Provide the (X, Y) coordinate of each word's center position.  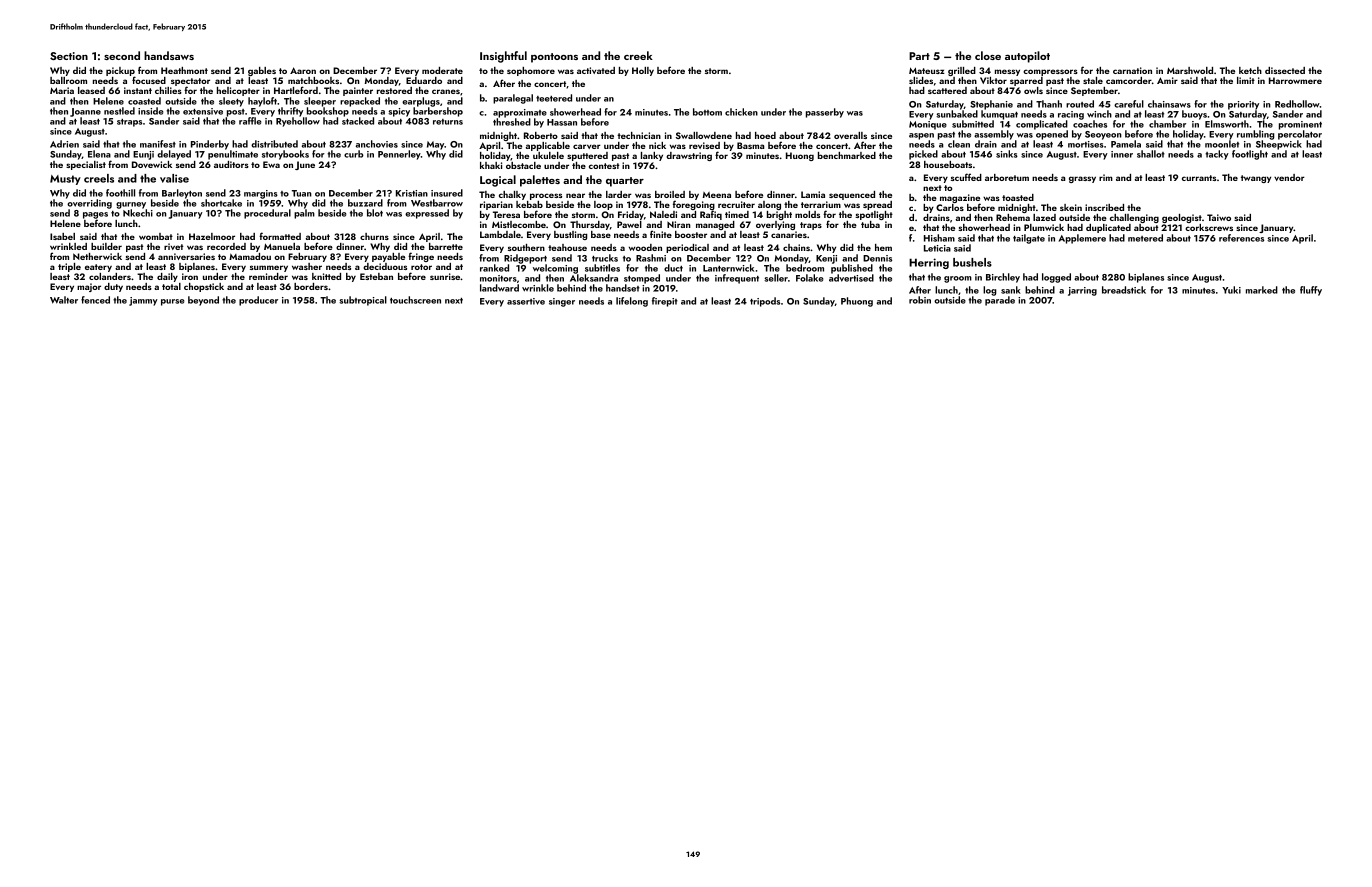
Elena (99, 154)
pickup (120, 72)
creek (638, 55)
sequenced (852, 195)
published (852, 269)
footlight (1250, 155)
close (988, 55)
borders (311, 286)
